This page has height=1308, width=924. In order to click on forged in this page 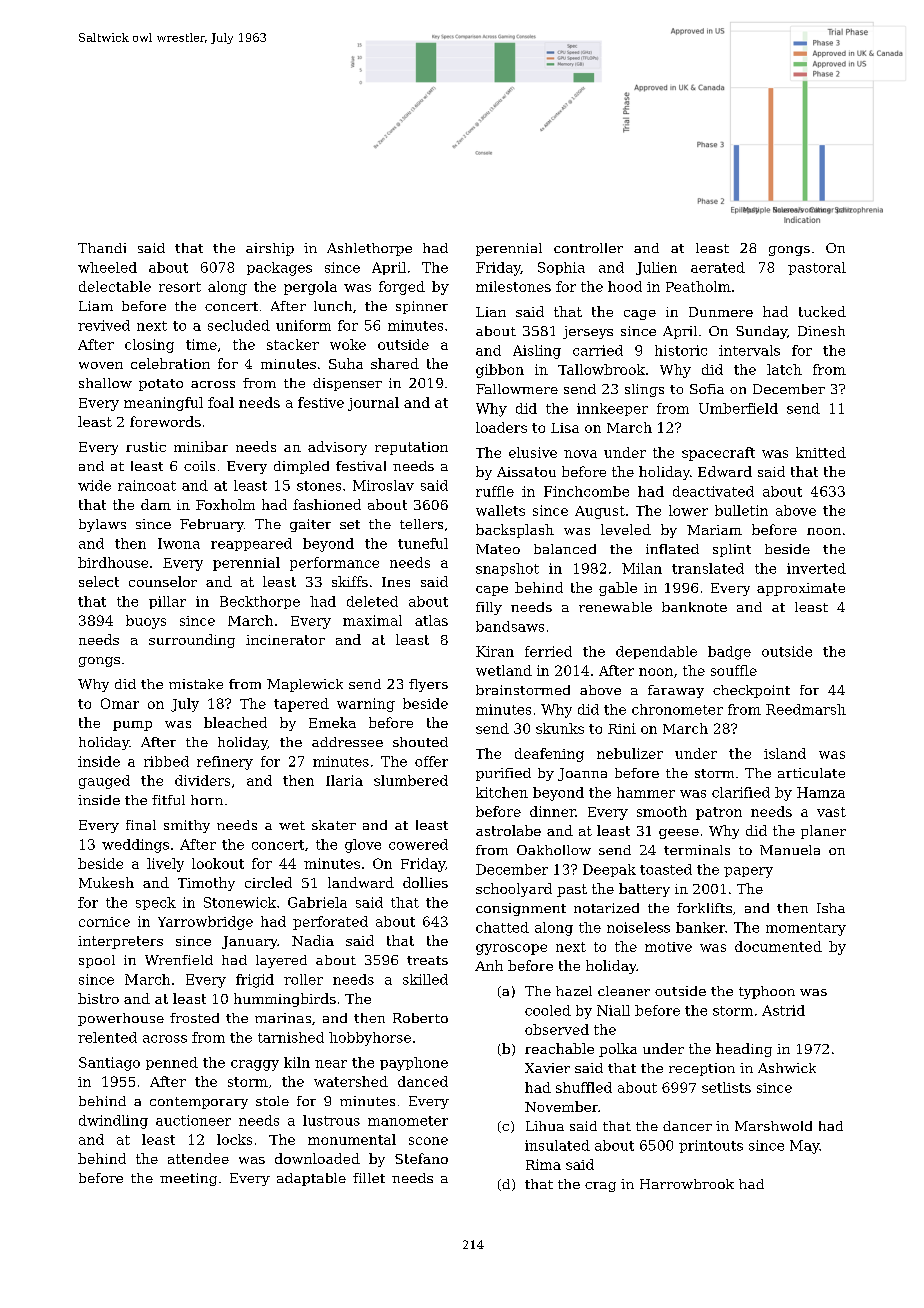, I will do `click(402, 288)`.
